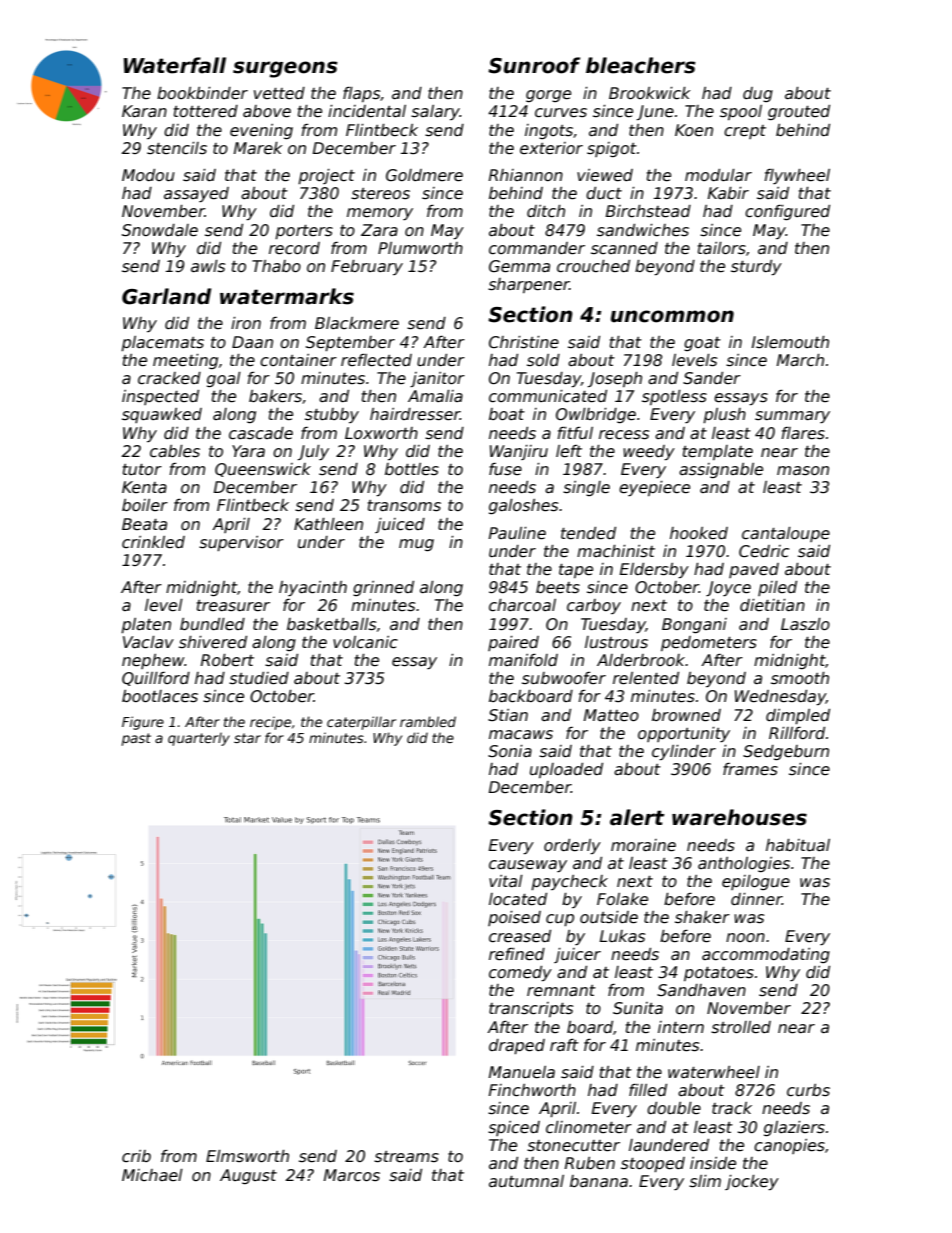  Describe the element at coordinates (160, 696) in the image. I see `bootlaces` at that location.
